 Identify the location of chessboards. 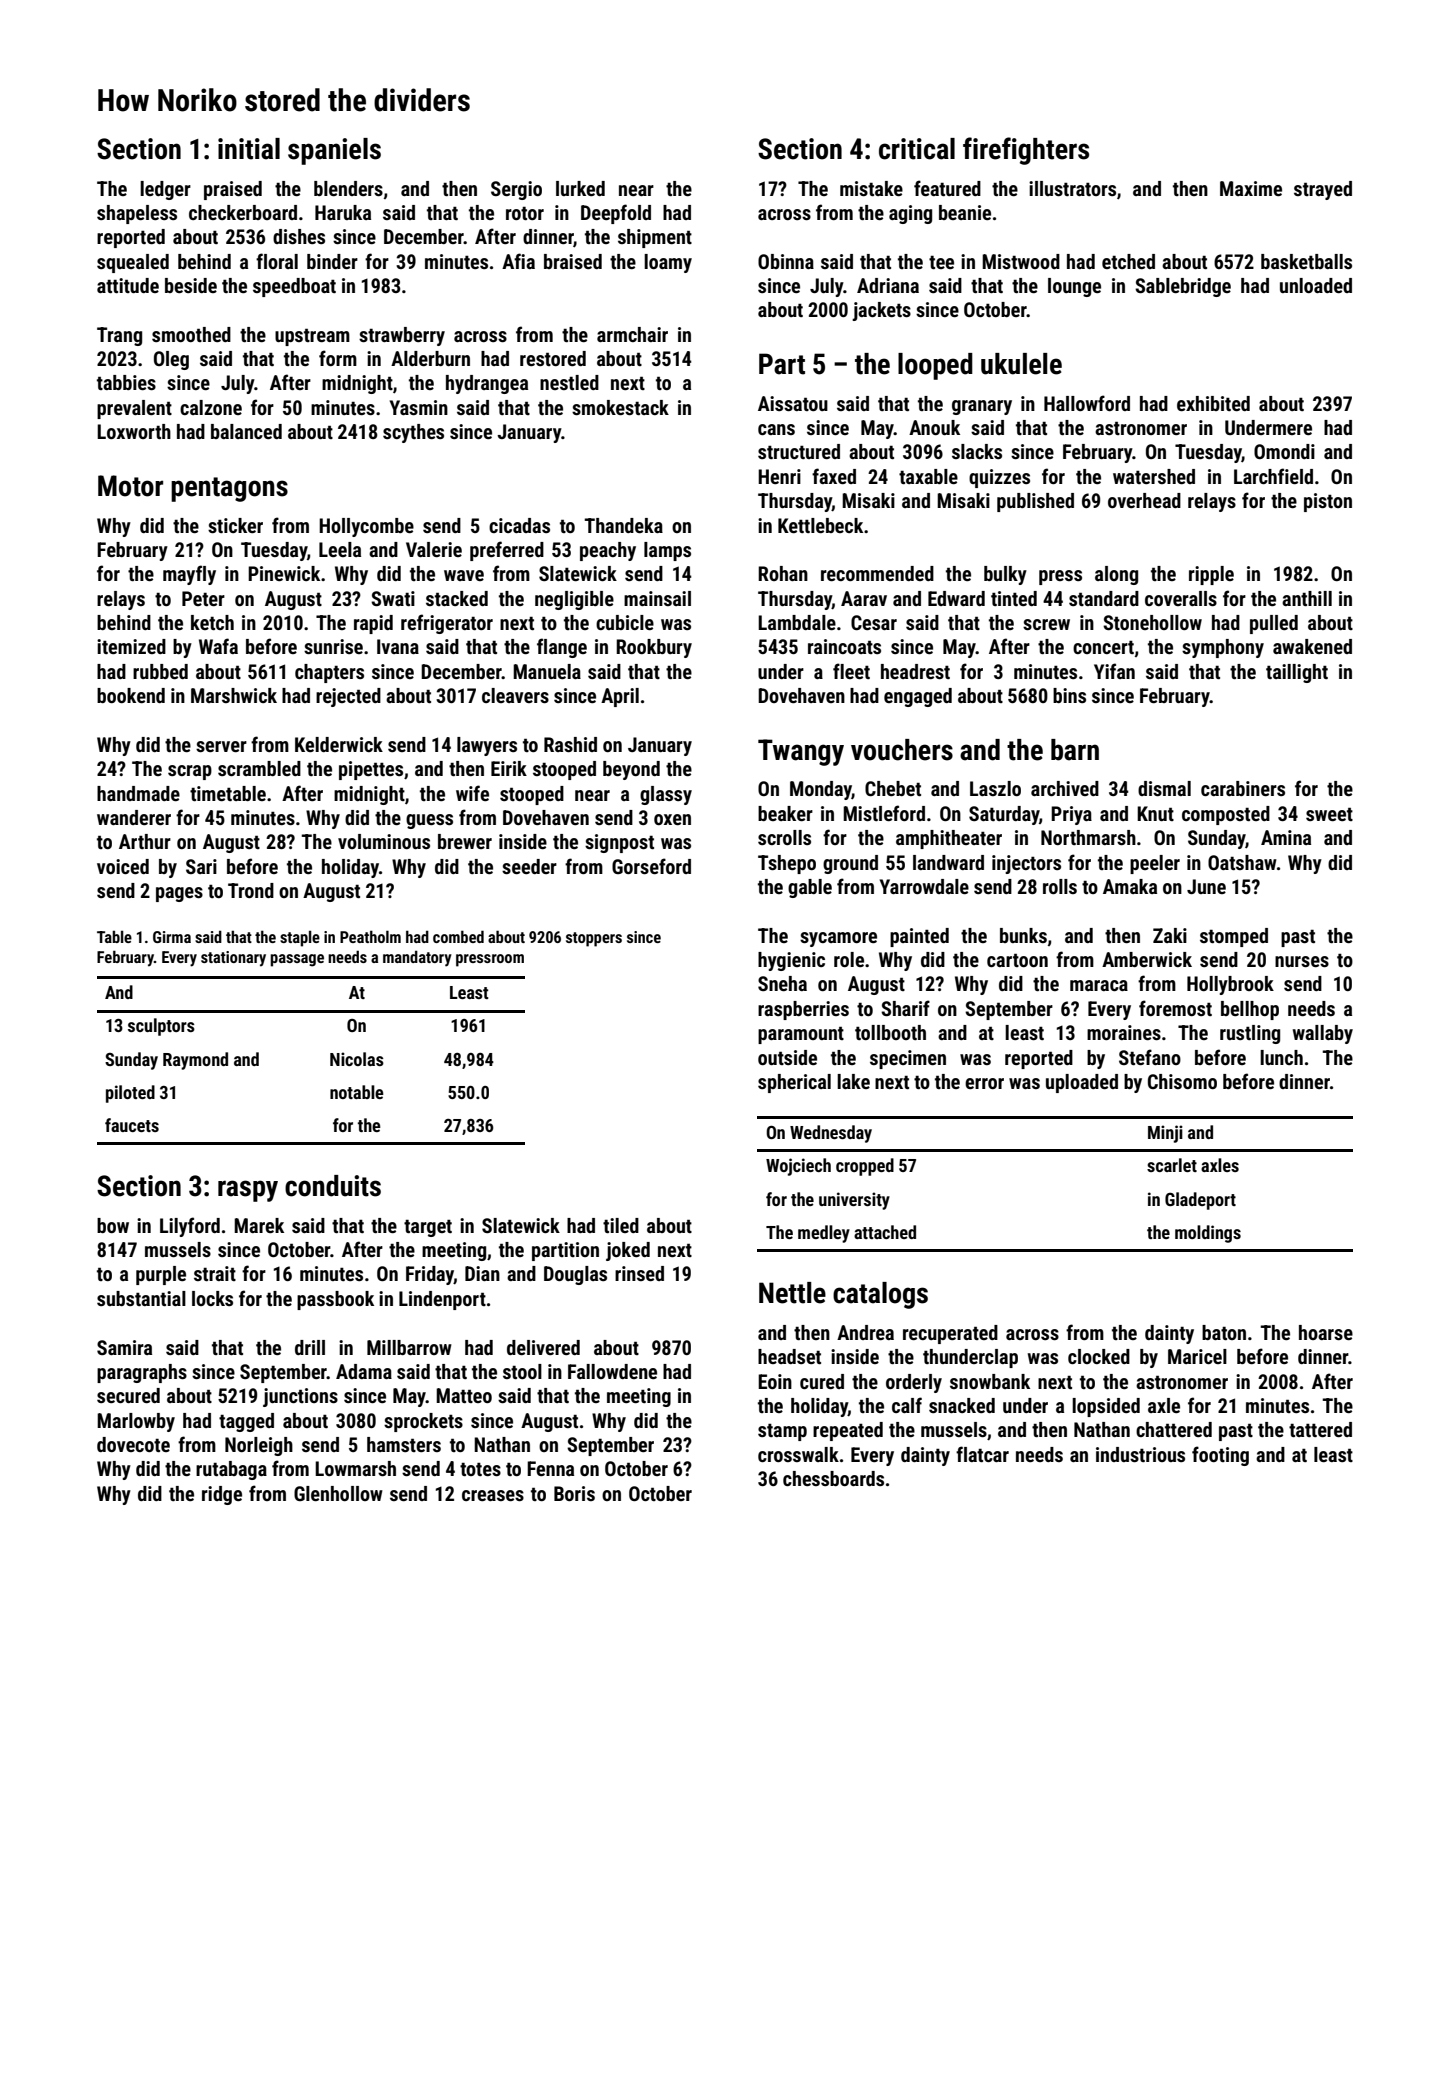
(833, 1478).
